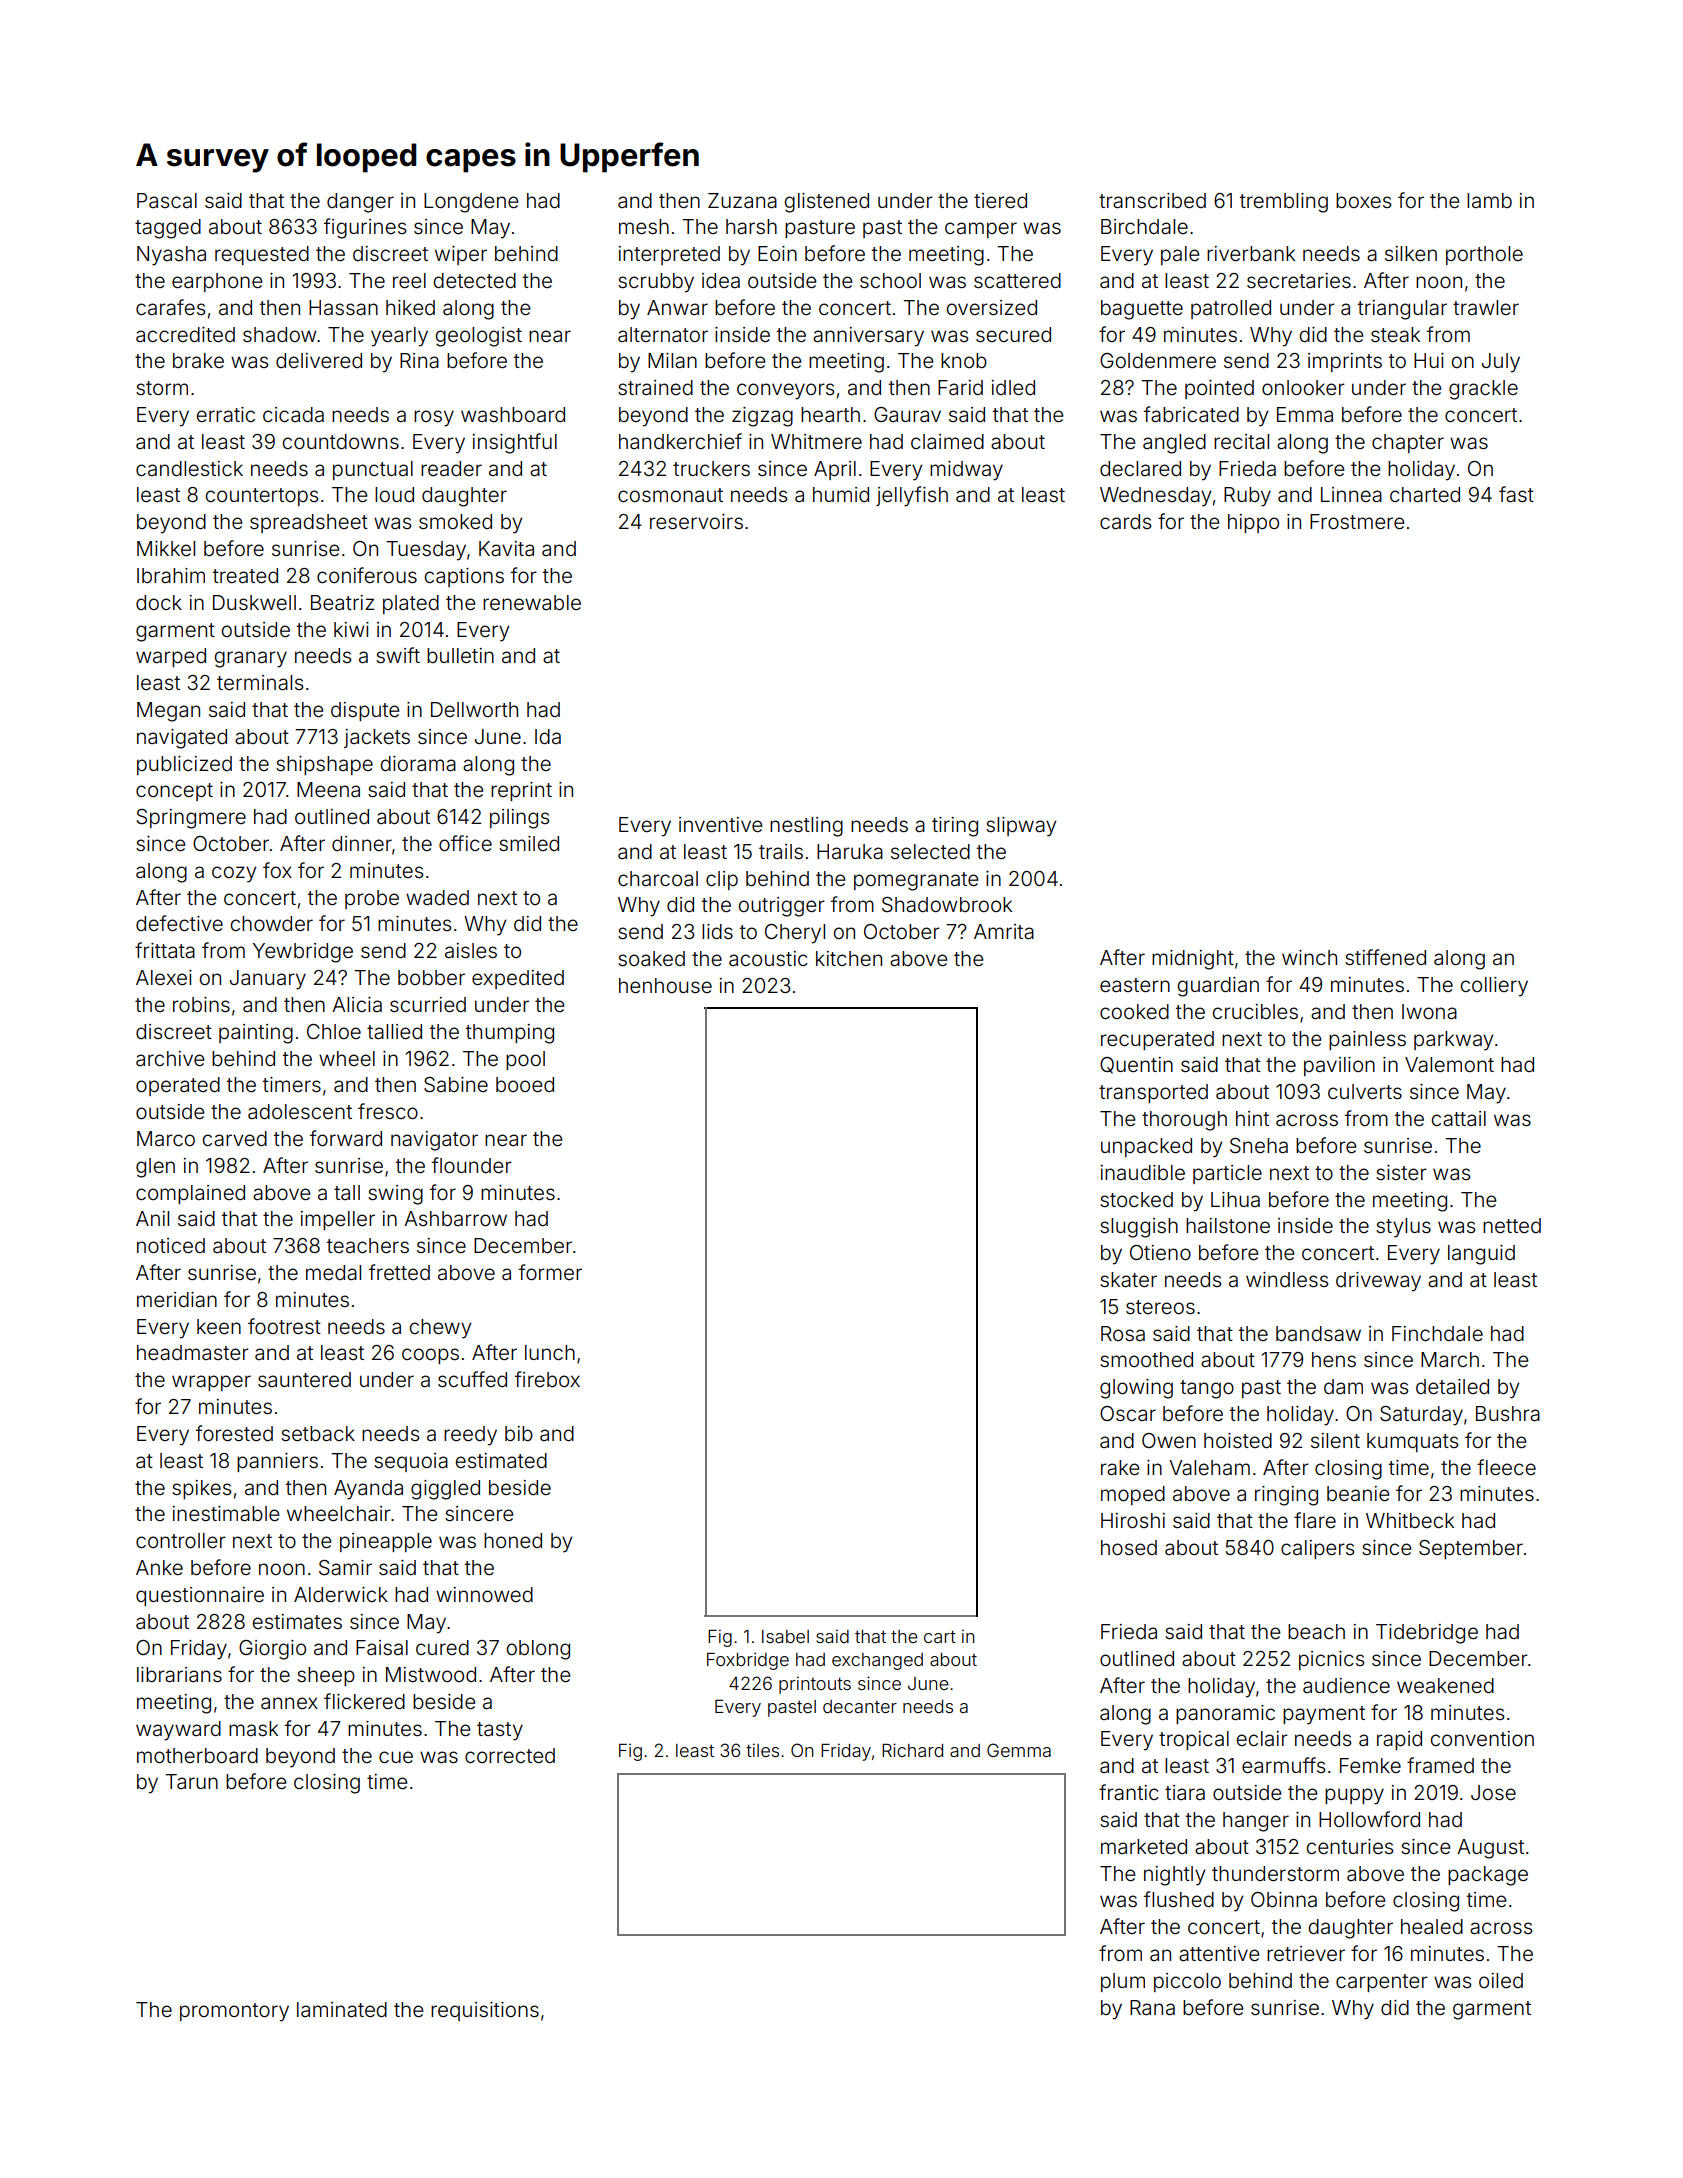 This page has height=2178, width=1683. What do you see at coordinates (1357, 521) in the page?
I see `Frostmere` at bounding box center [1357, 521].
